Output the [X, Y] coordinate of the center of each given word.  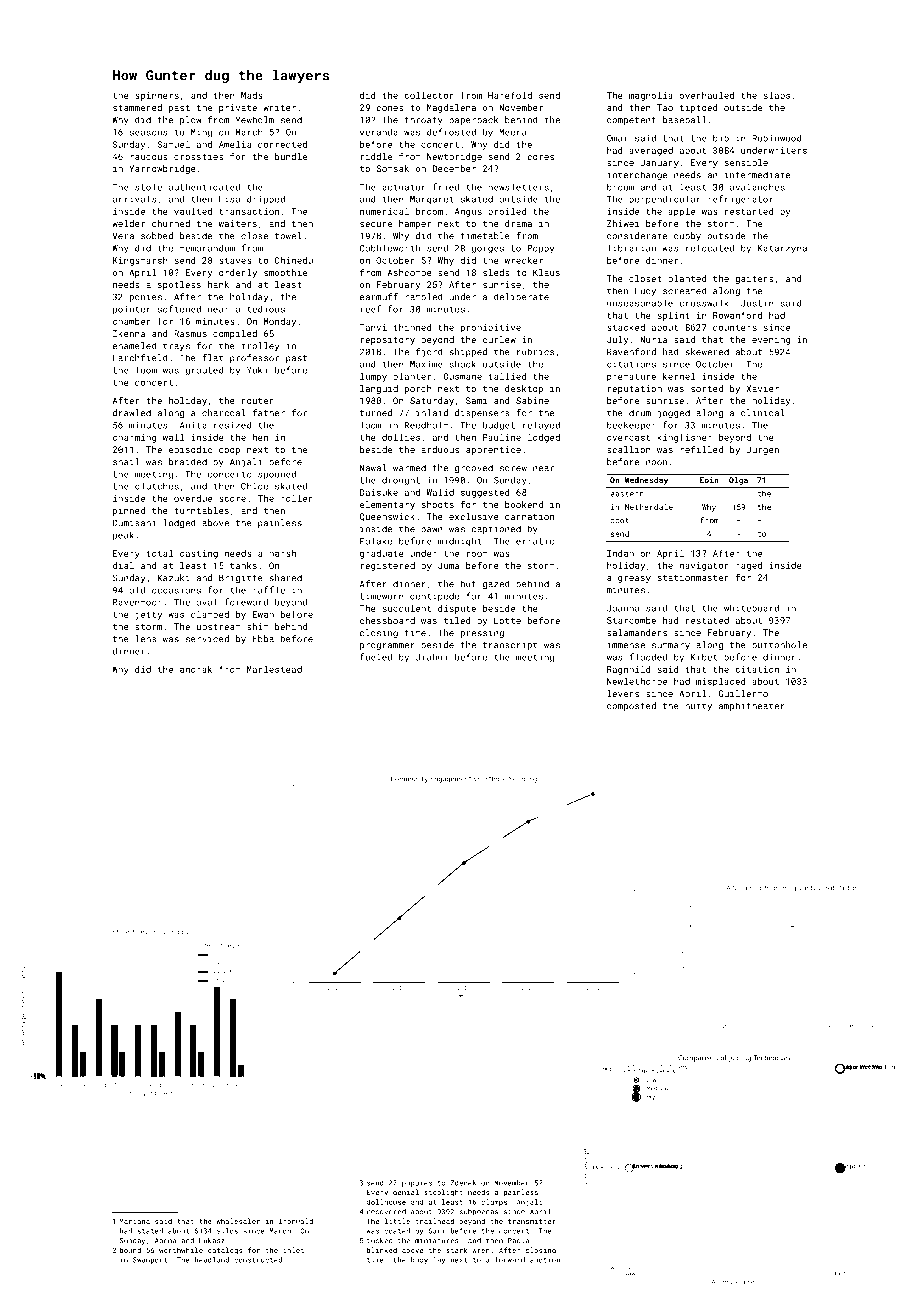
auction [545, 1260]
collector [429, 95]
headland [212, 1260]
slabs [776, 95]
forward [510, 1260]
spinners [157, 96]
